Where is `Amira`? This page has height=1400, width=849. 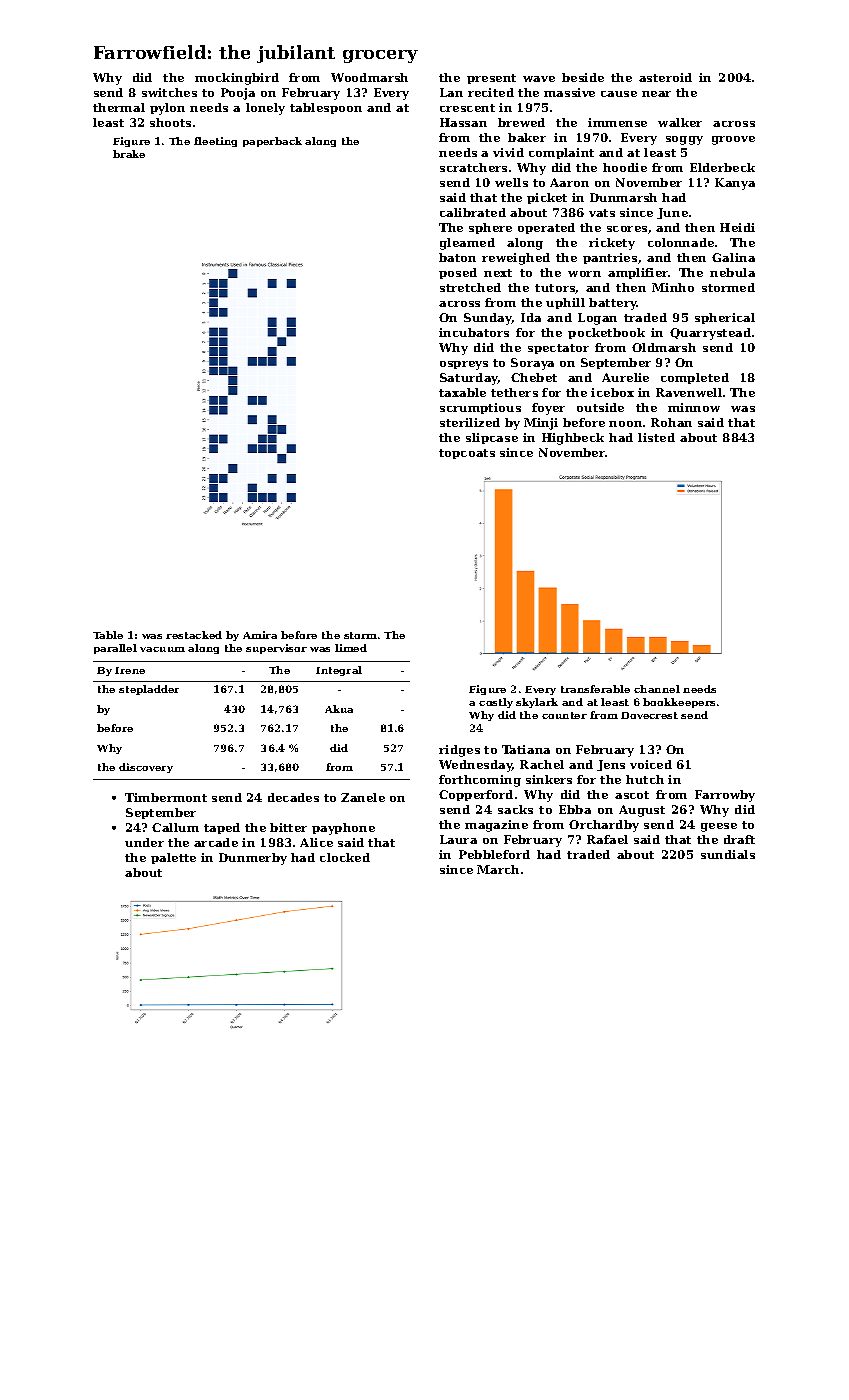 Amira is located at coordinates (260, 635).
